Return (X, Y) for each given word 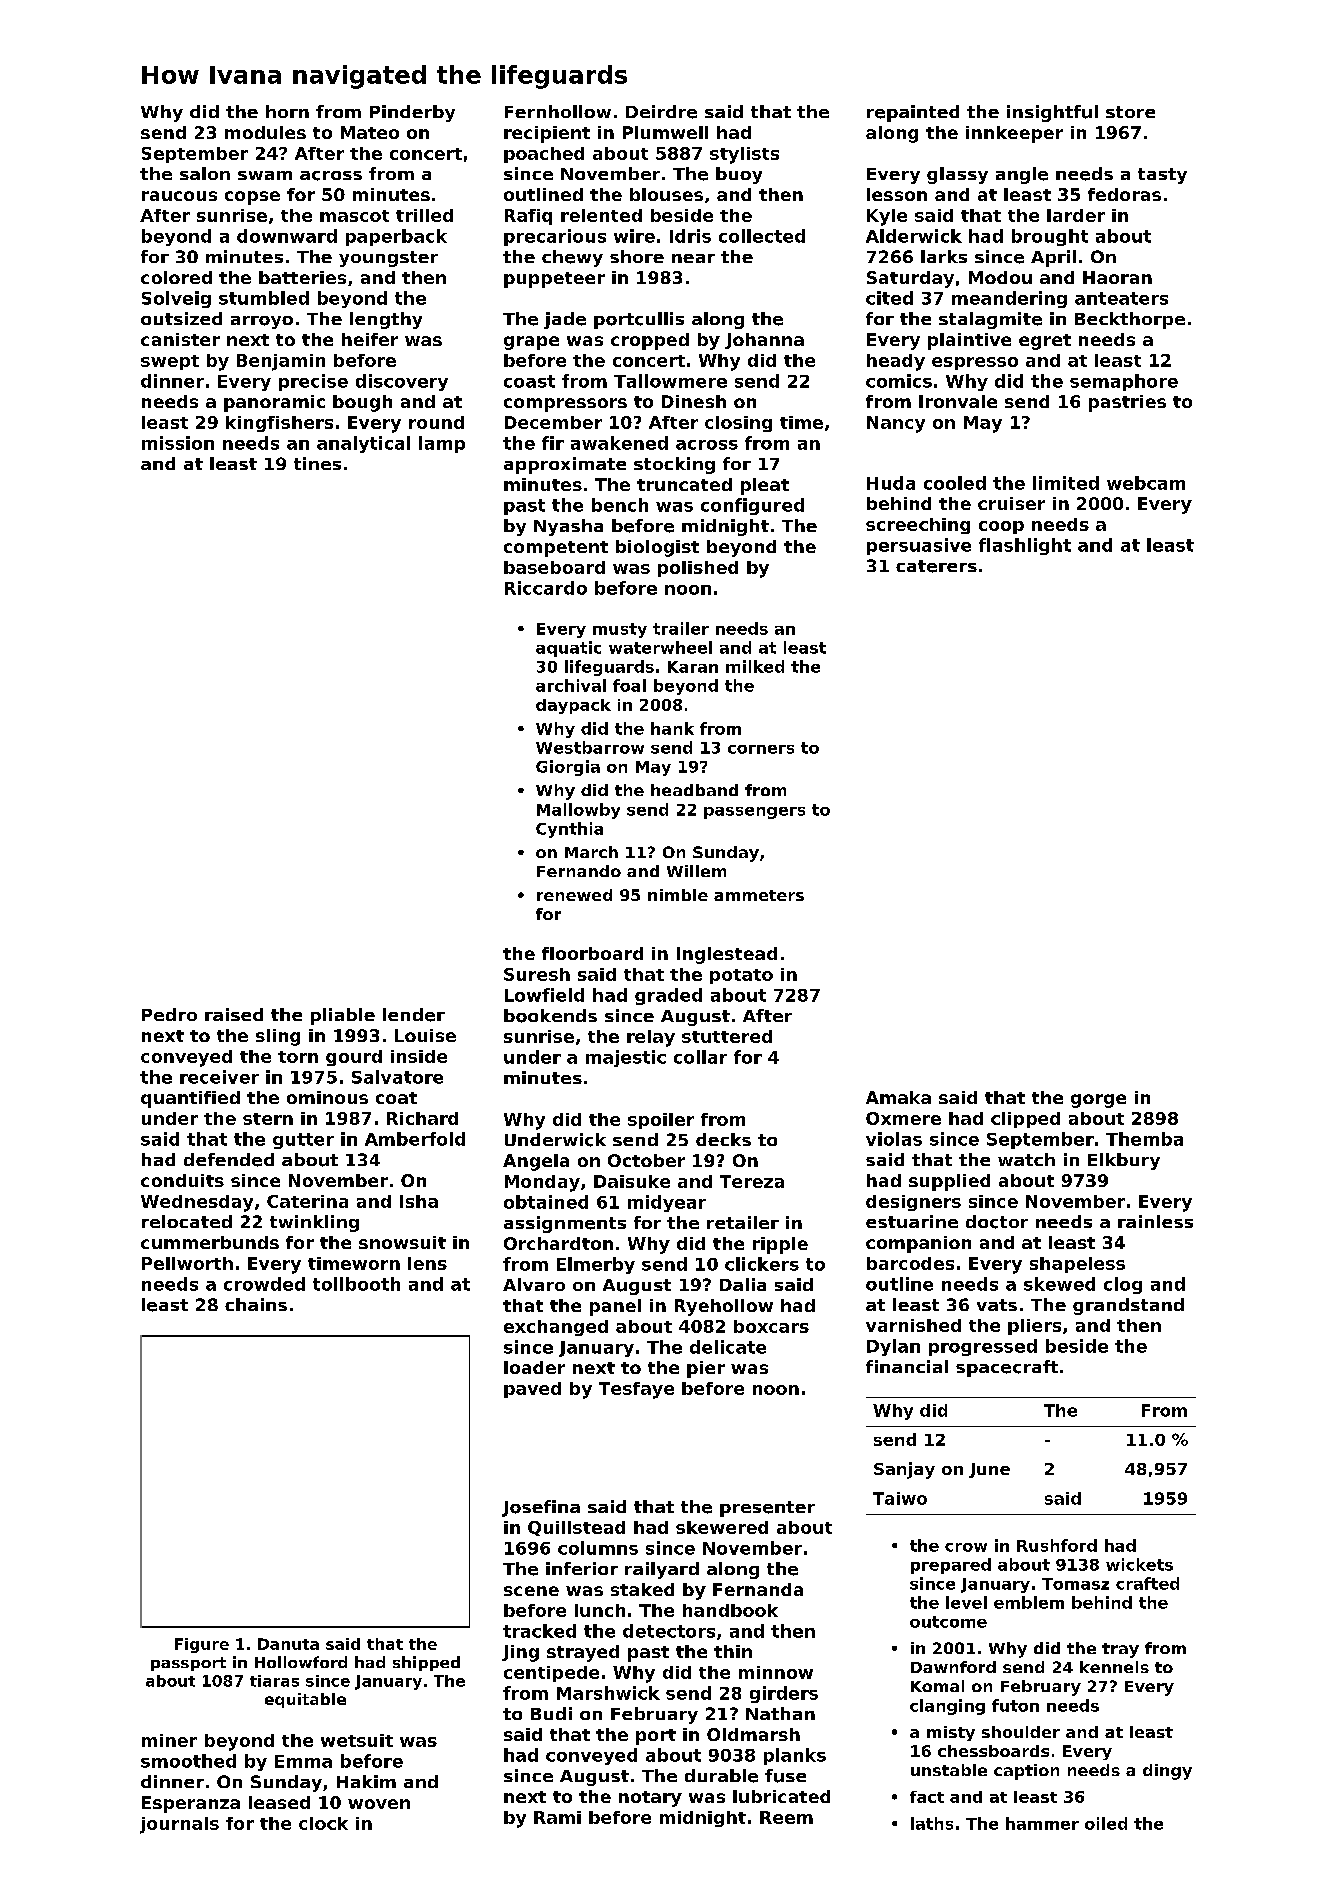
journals (179, 1825)
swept (170, 362)
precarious (555, 237)
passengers (754, 813)
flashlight (1025, 546)
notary (650, 1799)
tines (317, 463)
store (1130, 112)
